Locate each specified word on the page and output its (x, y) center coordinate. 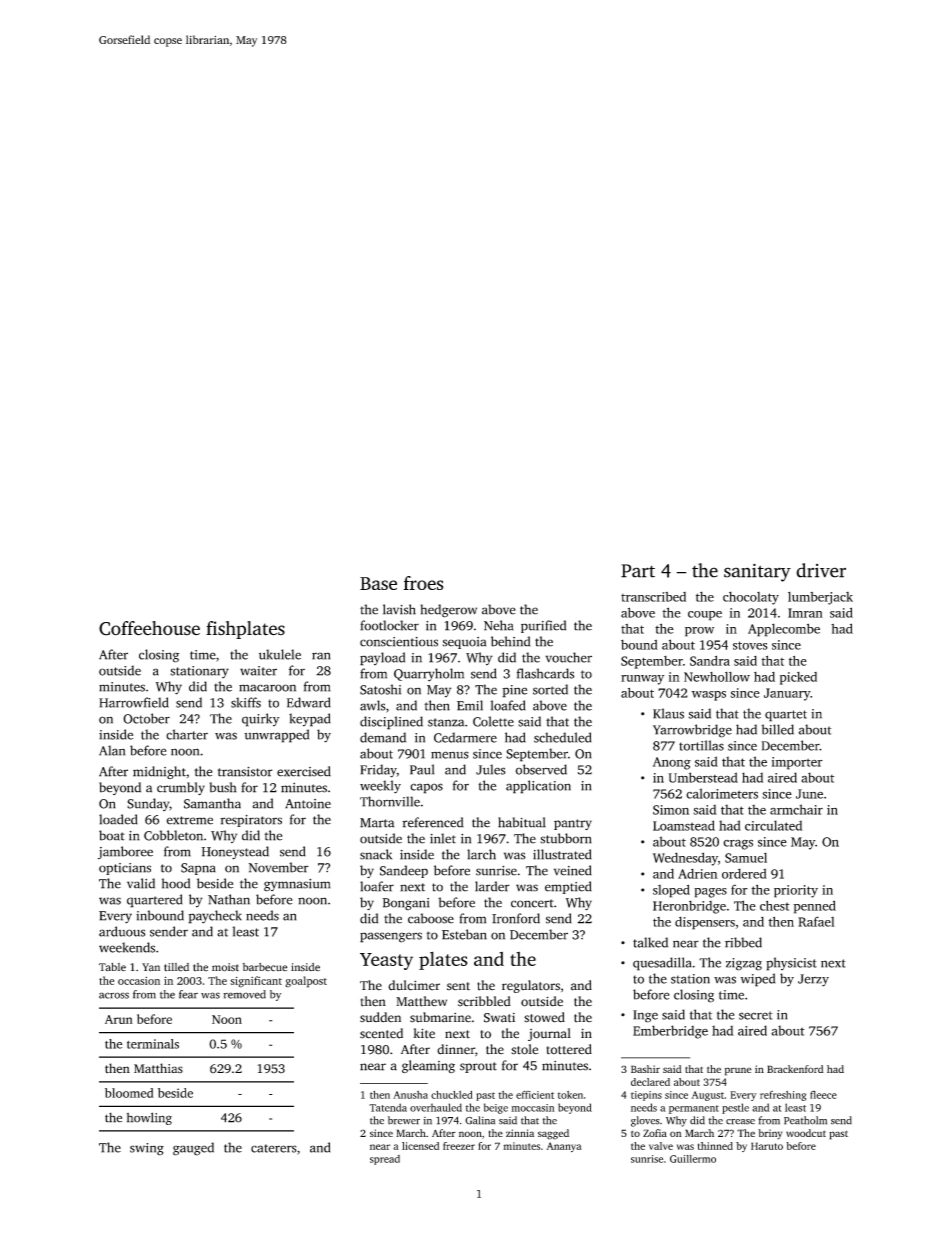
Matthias (158, 1068)
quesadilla (662, 964)
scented (381, 1033)
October (146, 718)
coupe (705, 616)
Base (378, 583)
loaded (118, 819)
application (538, 787)
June (809, 794)
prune (738, 1071)
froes (423, 583)
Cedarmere (465, 737)
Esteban (464, 934)
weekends (127, 947)
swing (147, 1149)
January (787, 694)
